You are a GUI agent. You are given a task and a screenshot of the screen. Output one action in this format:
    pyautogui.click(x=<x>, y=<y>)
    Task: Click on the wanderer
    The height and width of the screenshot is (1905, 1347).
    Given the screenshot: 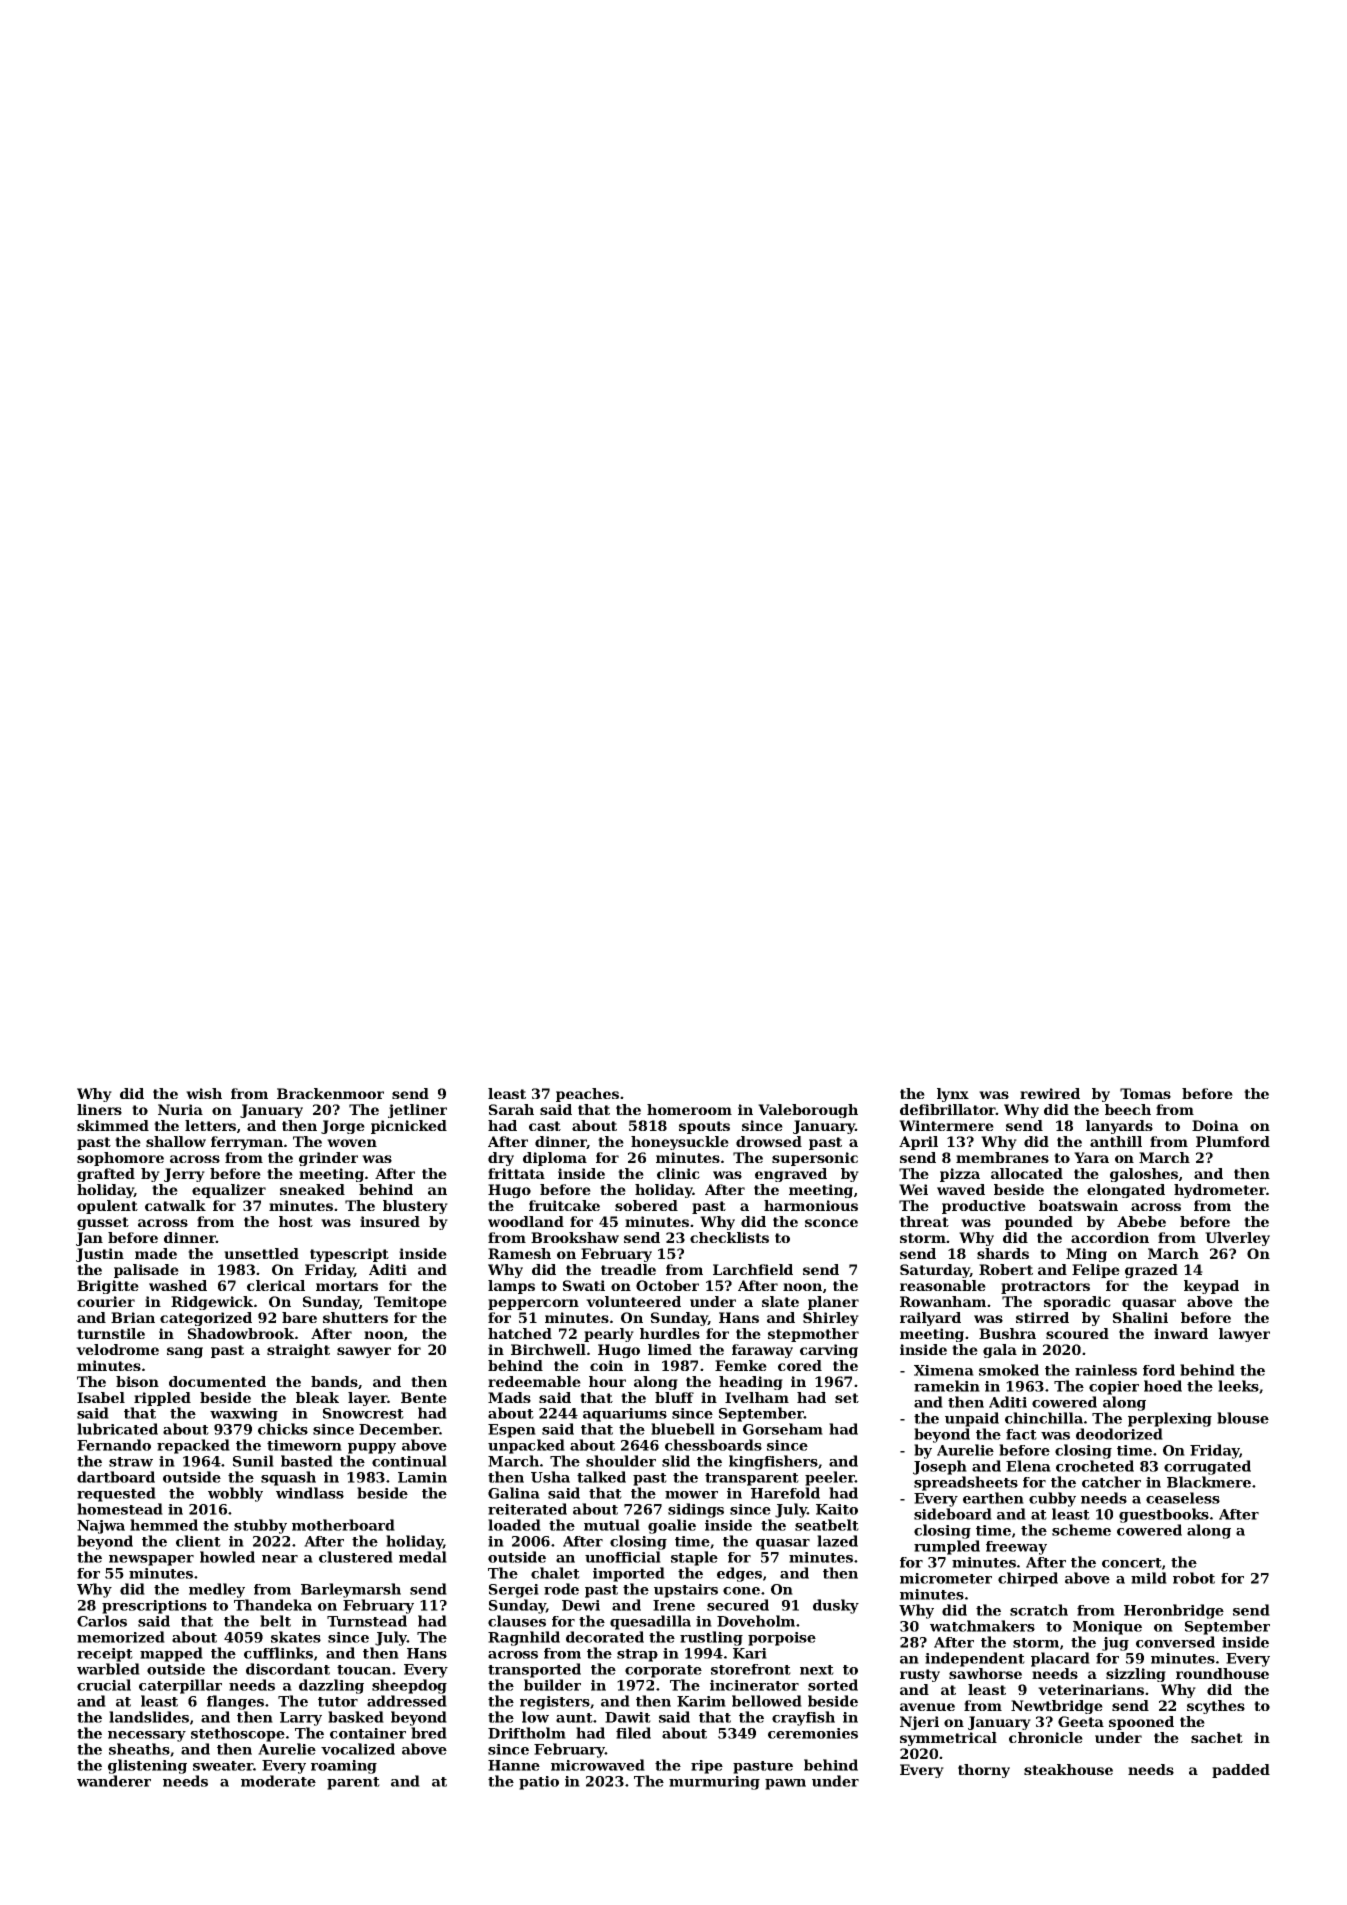 What is the action you would take?
    pyautogui.click(x=114, y=1781)
